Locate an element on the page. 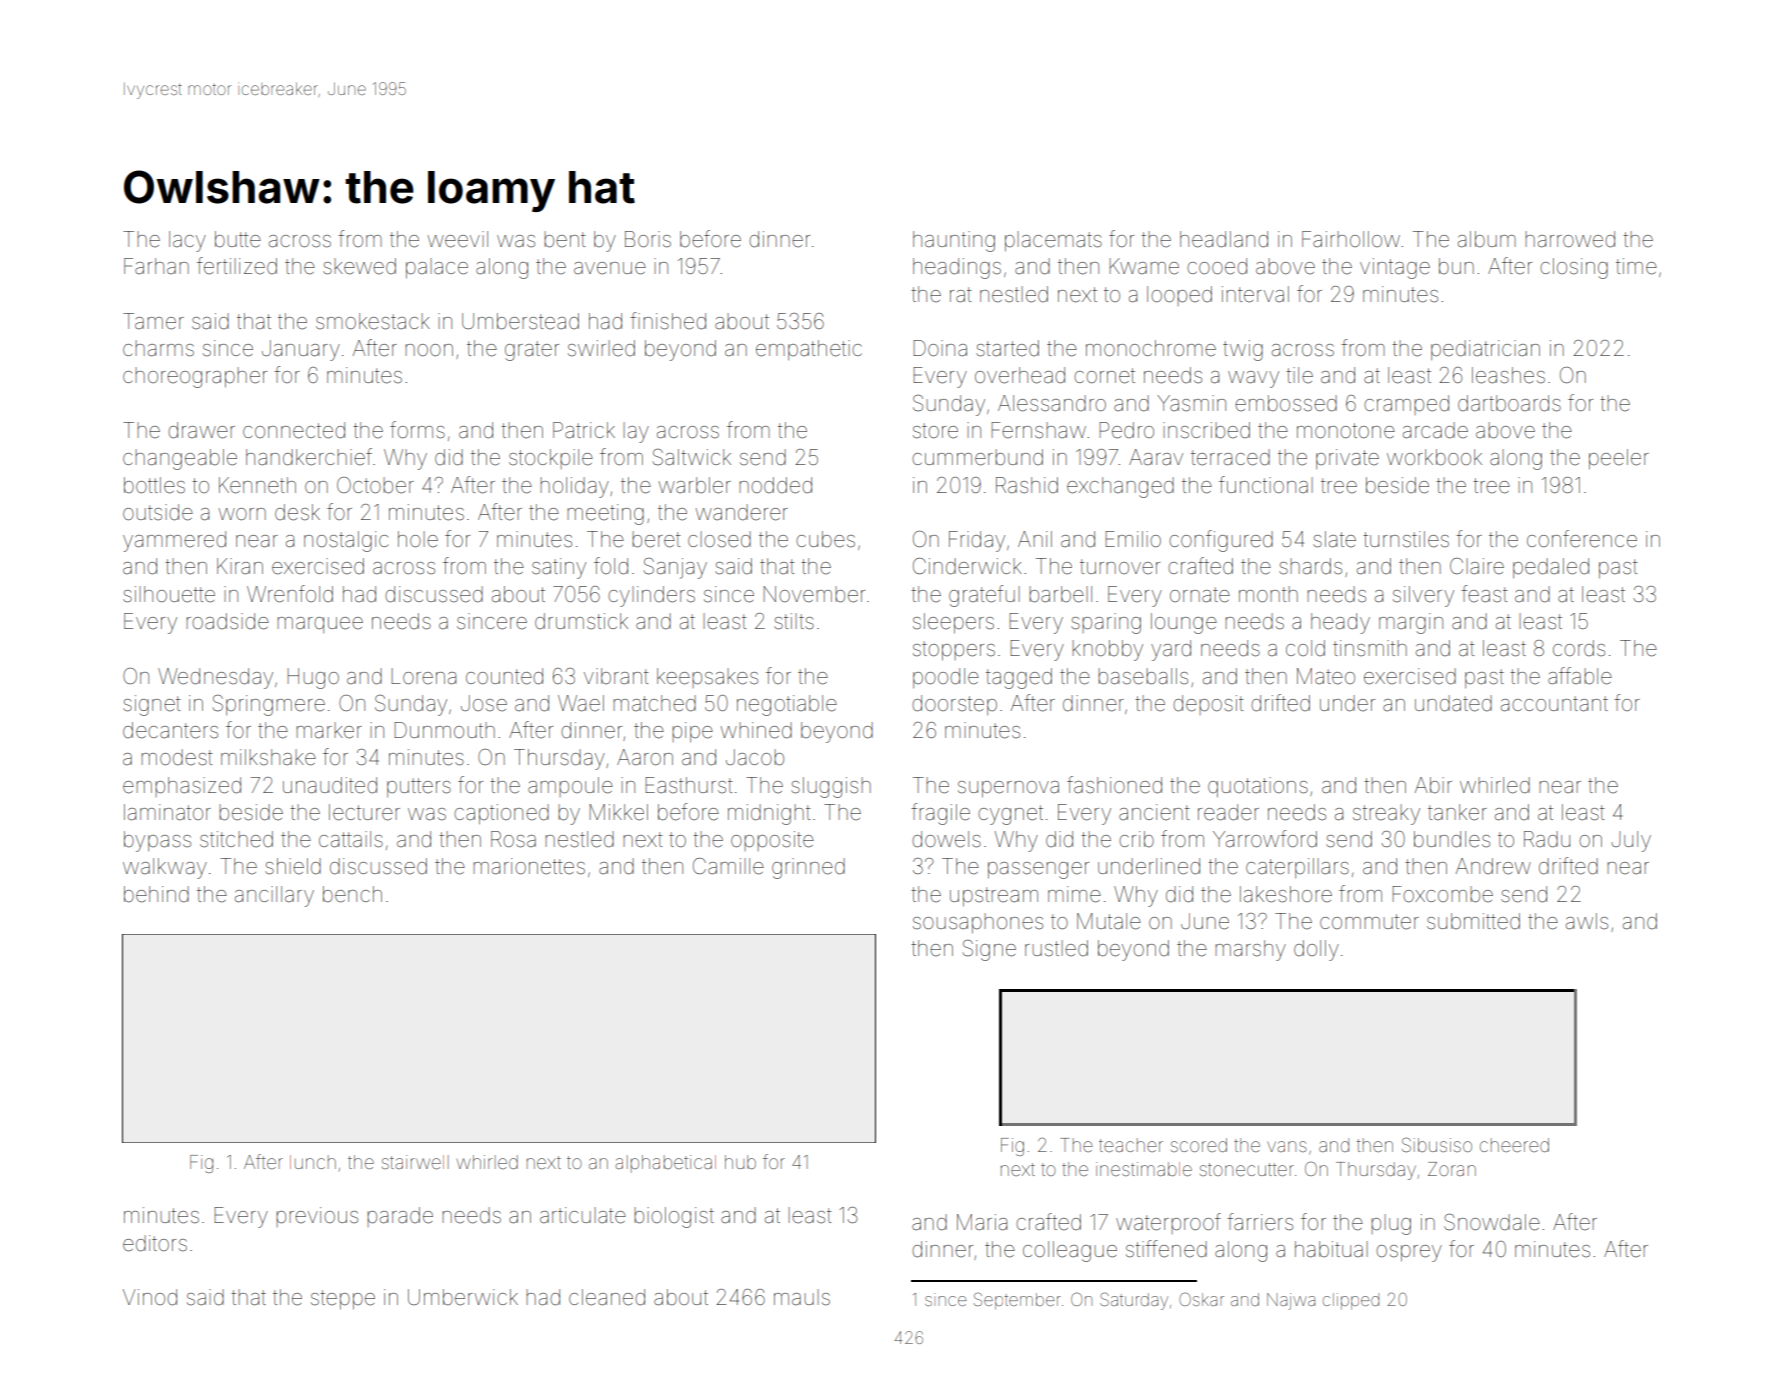  overhead is located at coordinates (1020, 375).
